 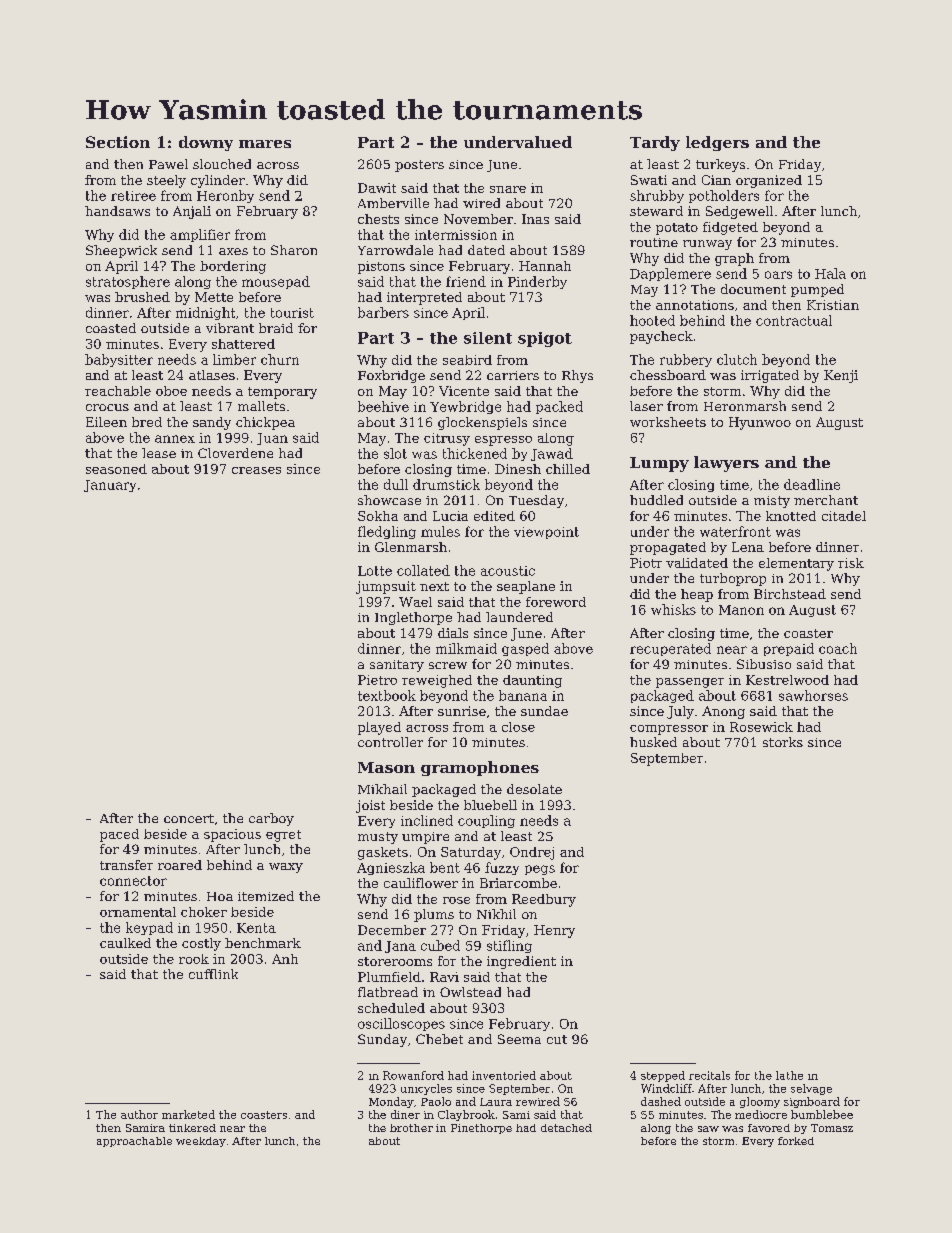 What do you see at coordinates (653, 742) in the document?
I see `husked` at bounding box center [653, 742].
